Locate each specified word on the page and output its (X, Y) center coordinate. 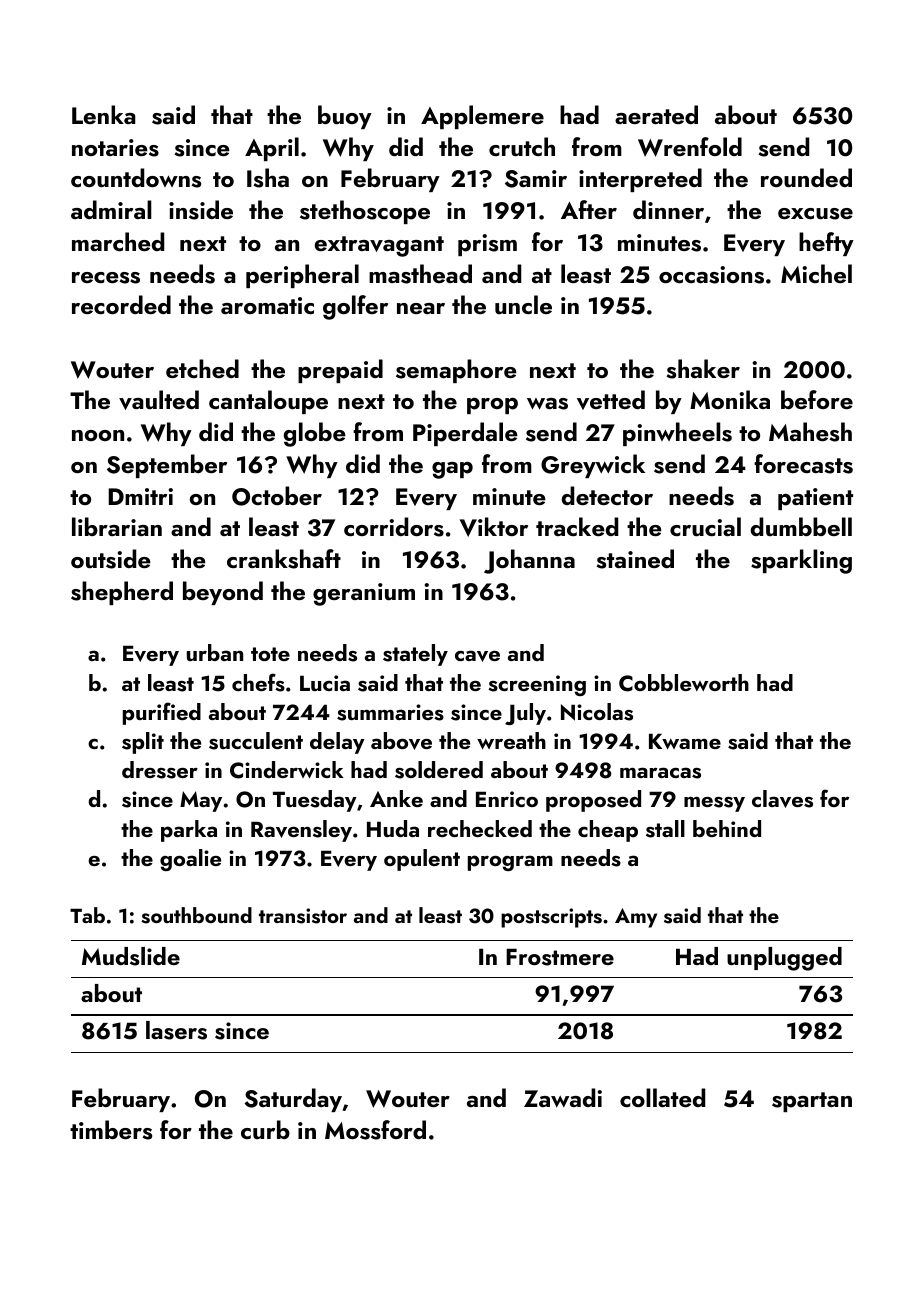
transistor (303, 916)
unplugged (784, 959)
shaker (703, 369)
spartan (812, 1102)
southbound (196, 915)
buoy (345, 117)
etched (202, 368)
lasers (176, 1030)
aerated (656, 114)
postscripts (551, 918)
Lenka (103, 114)
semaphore (456, 371)
